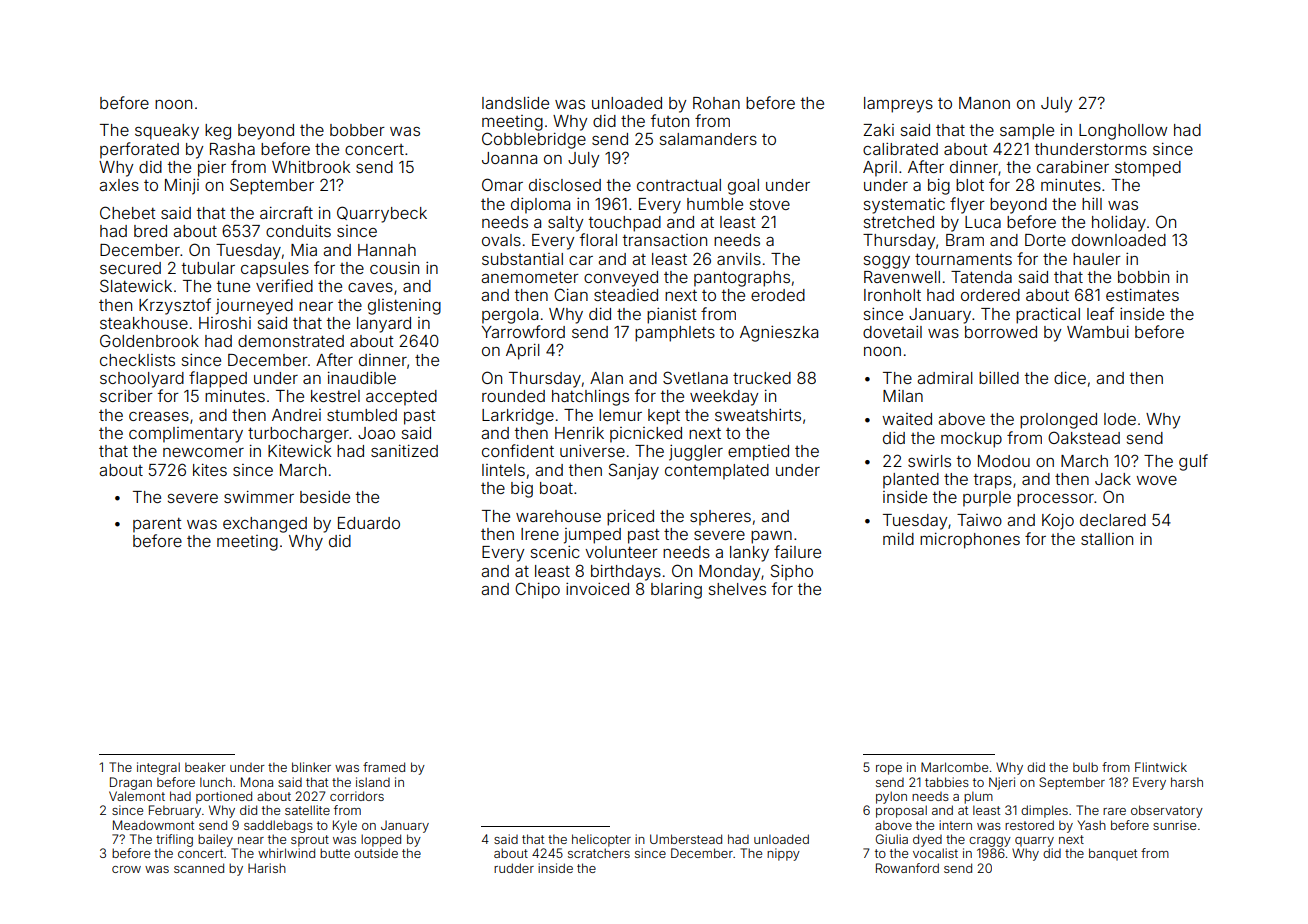 Image resolution: width=1308 pixels, height=924 pixels. What do you see at coordinates (186, 435) in the screenshot?
I see `complimentary` at bounding box center [186, 435].
